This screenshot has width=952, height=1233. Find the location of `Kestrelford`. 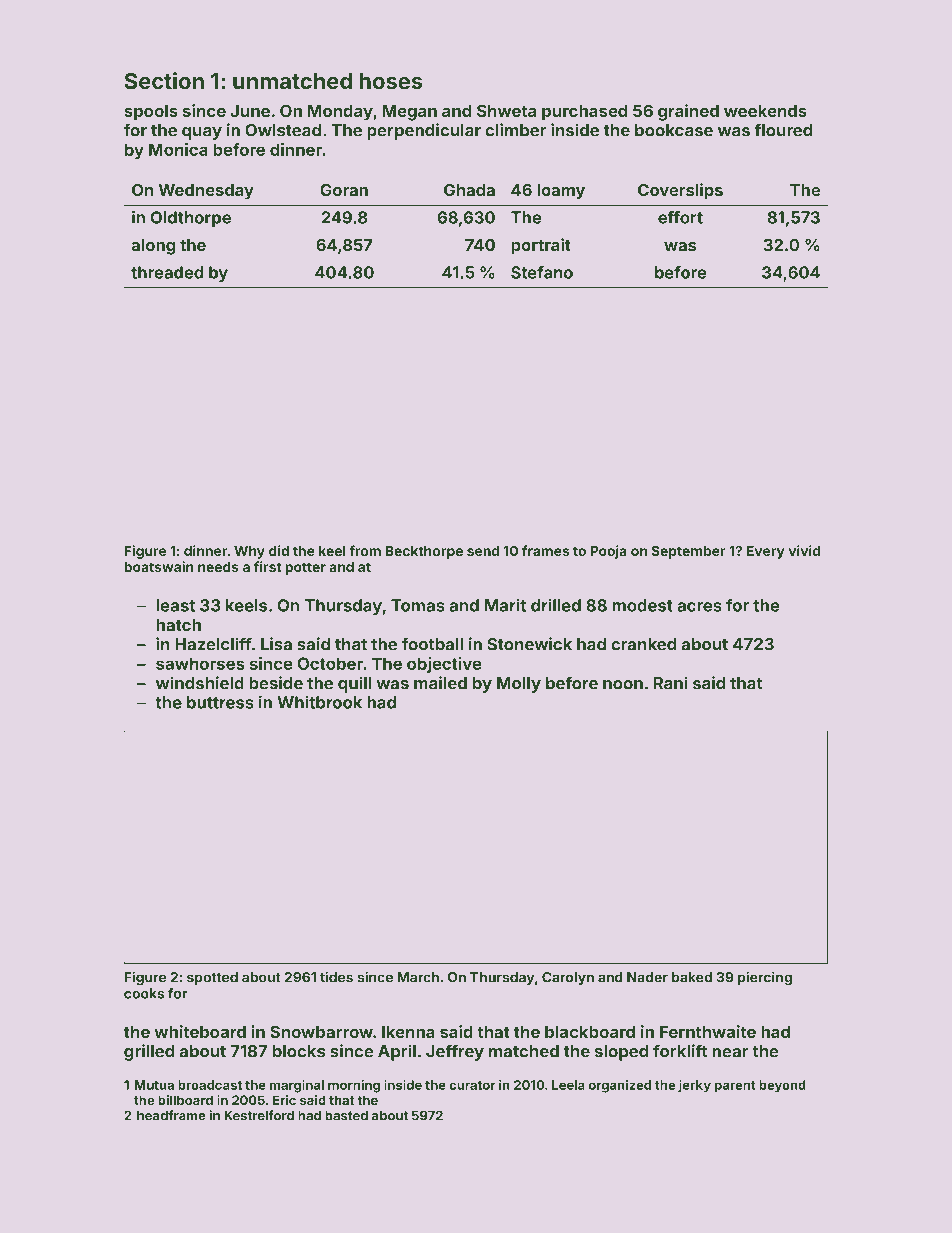

Kestrelford is located at coordinates (259, 1115).
